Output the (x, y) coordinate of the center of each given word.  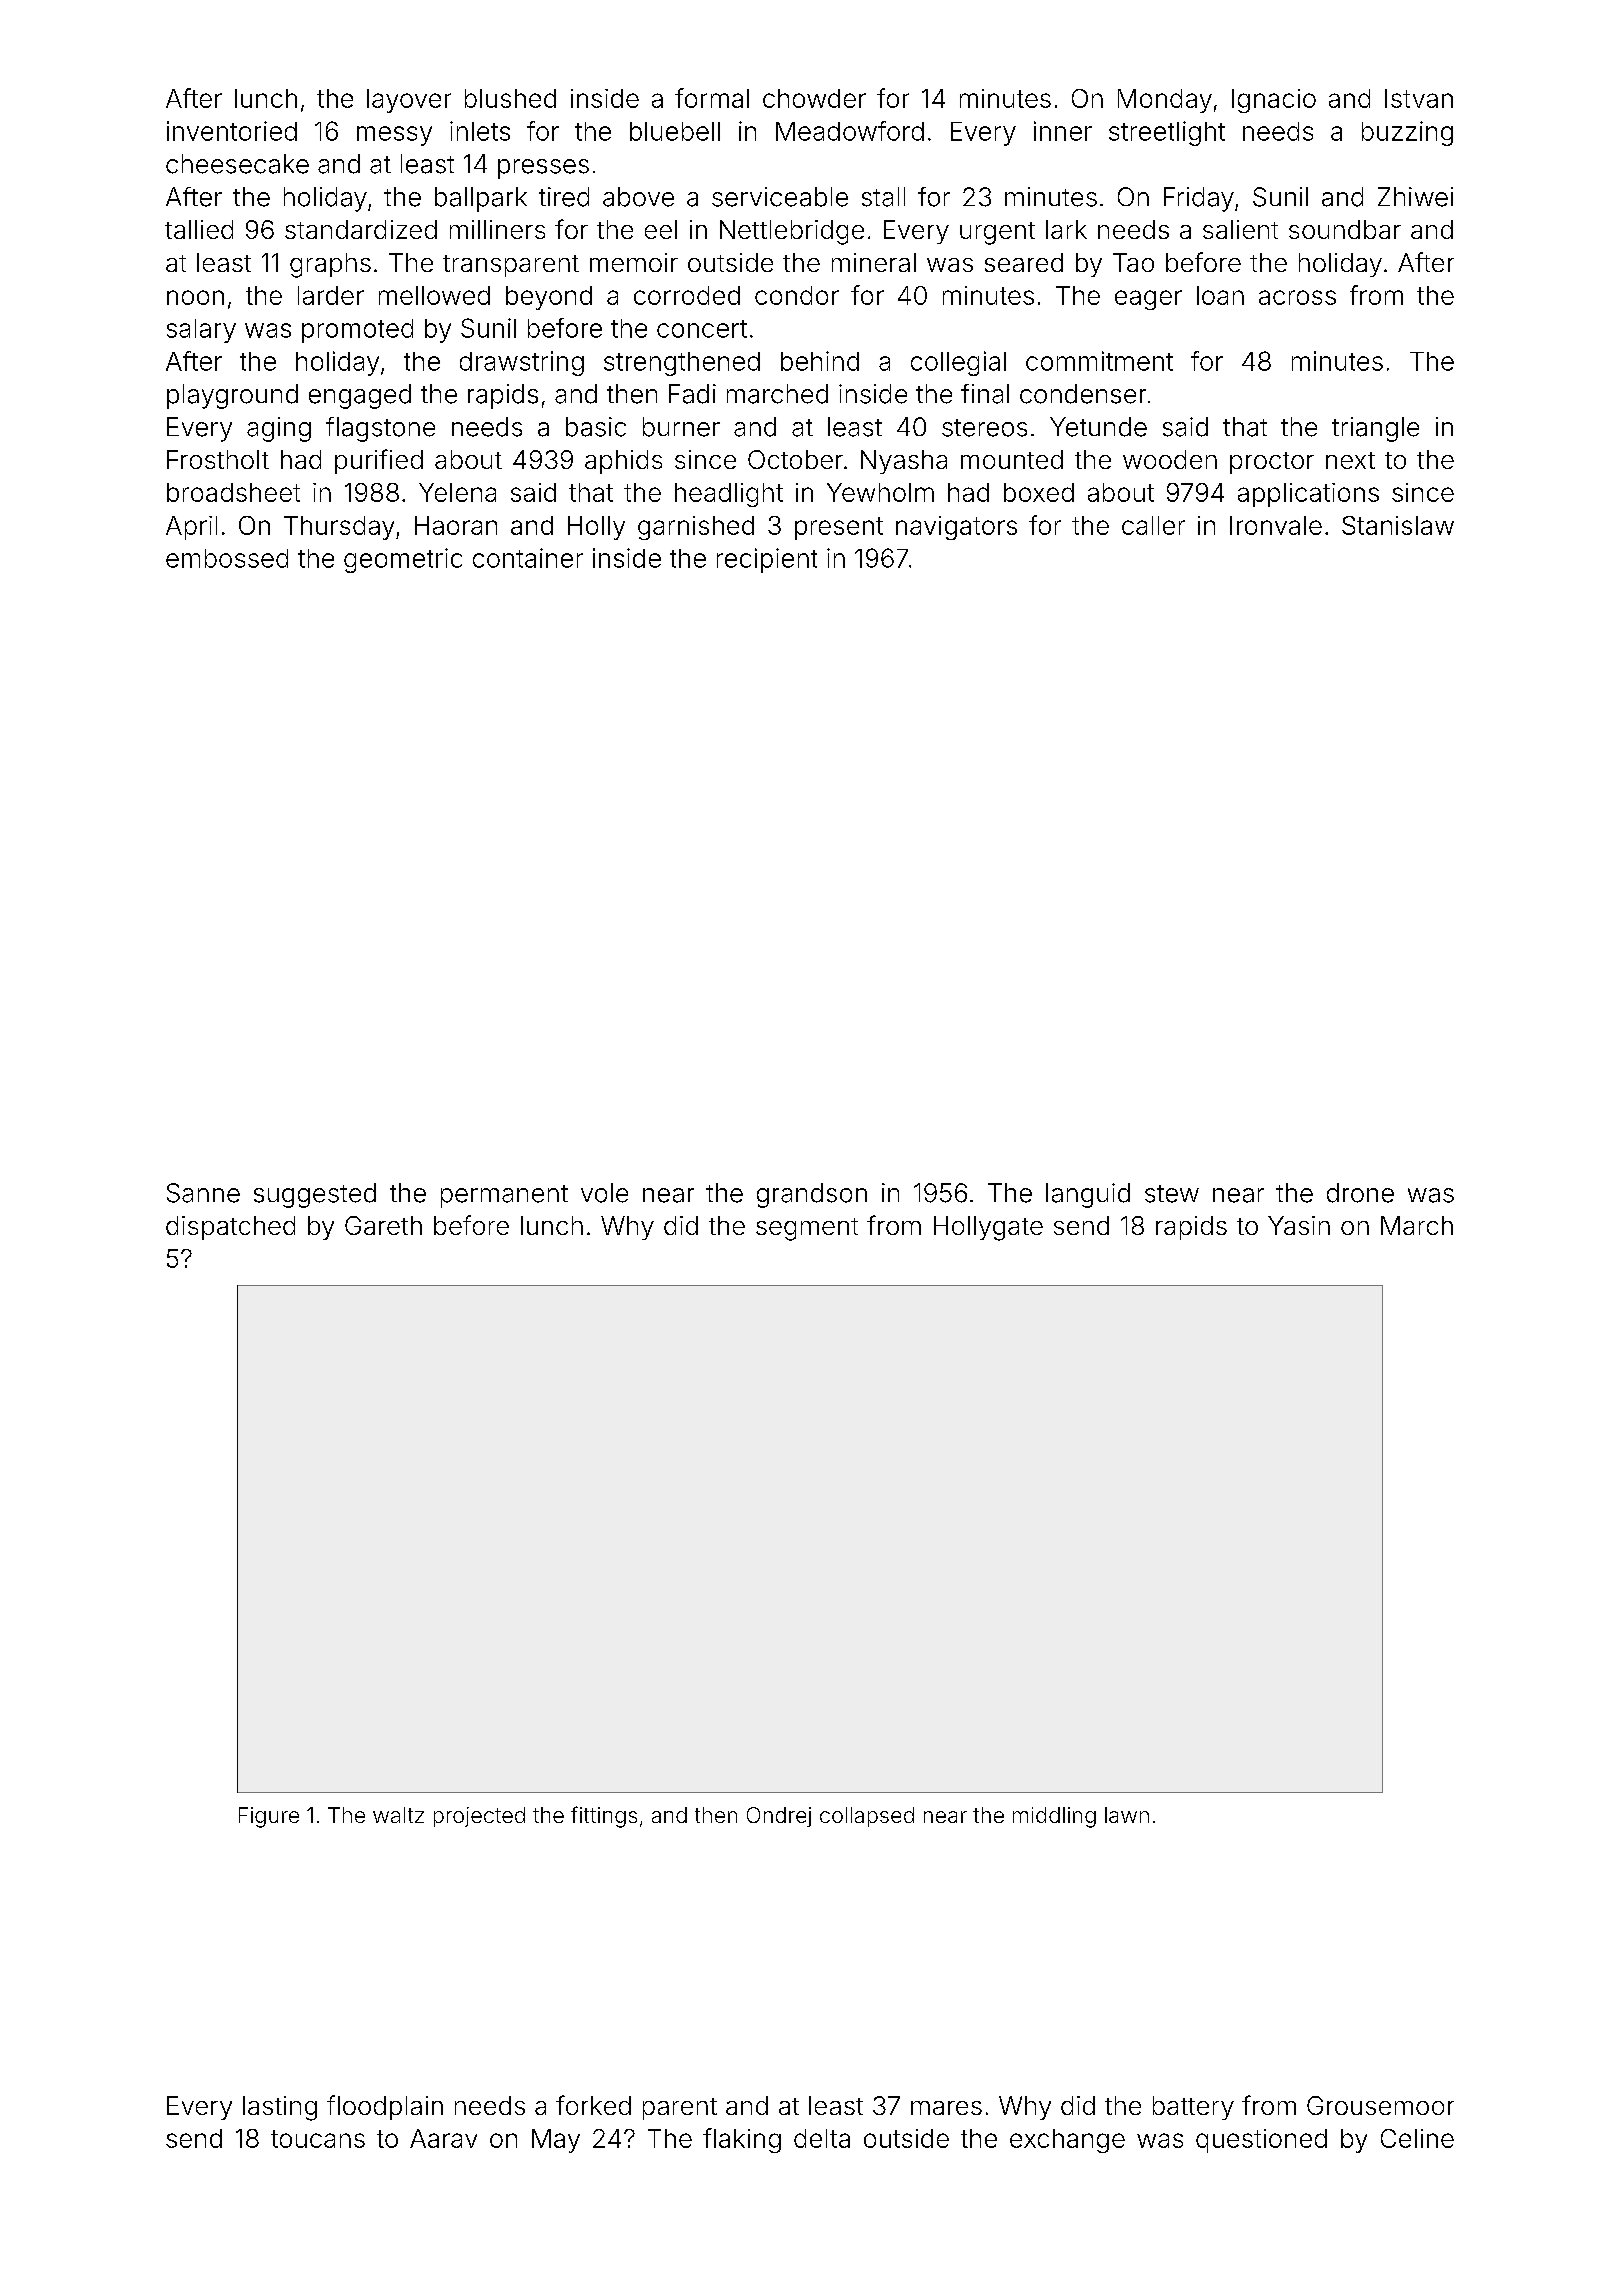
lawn (1127, 1815)
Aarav (443, 2138)
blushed (510, 98)
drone (1360, 1193)
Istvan (1419, 98)
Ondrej (779, 1817)
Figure (269, 1817)
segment (807, 1229)
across (1297, 297)
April (191, 528)
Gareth (383, 1225)
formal (712, 98)
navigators (956, 528)
